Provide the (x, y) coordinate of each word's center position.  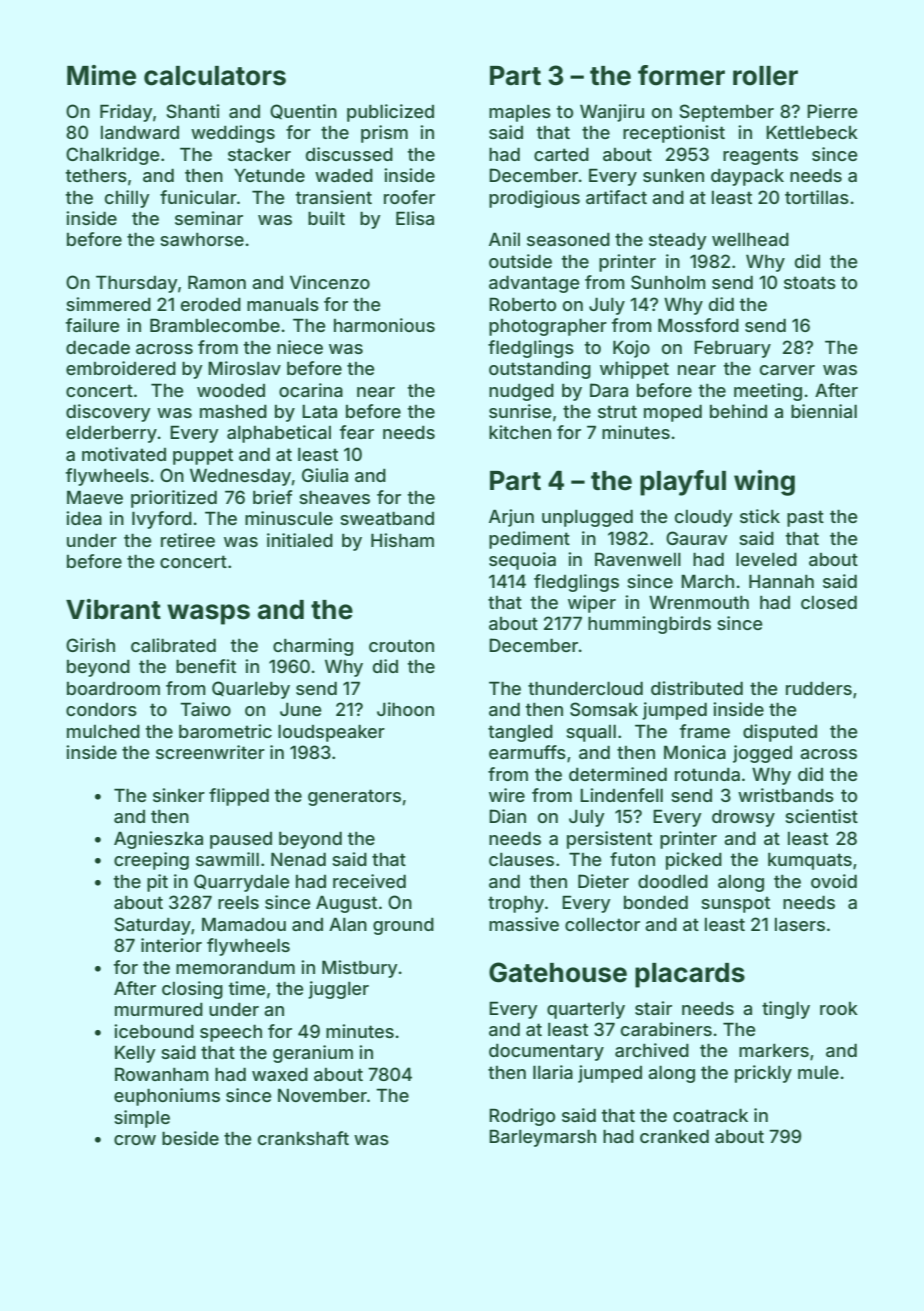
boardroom (113, 688)
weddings (233, 134)
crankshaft (303, 1138)
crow (135, 1140)
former (681, 75)
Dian (507, 816)
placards (690, 975)
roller (765, 76)
